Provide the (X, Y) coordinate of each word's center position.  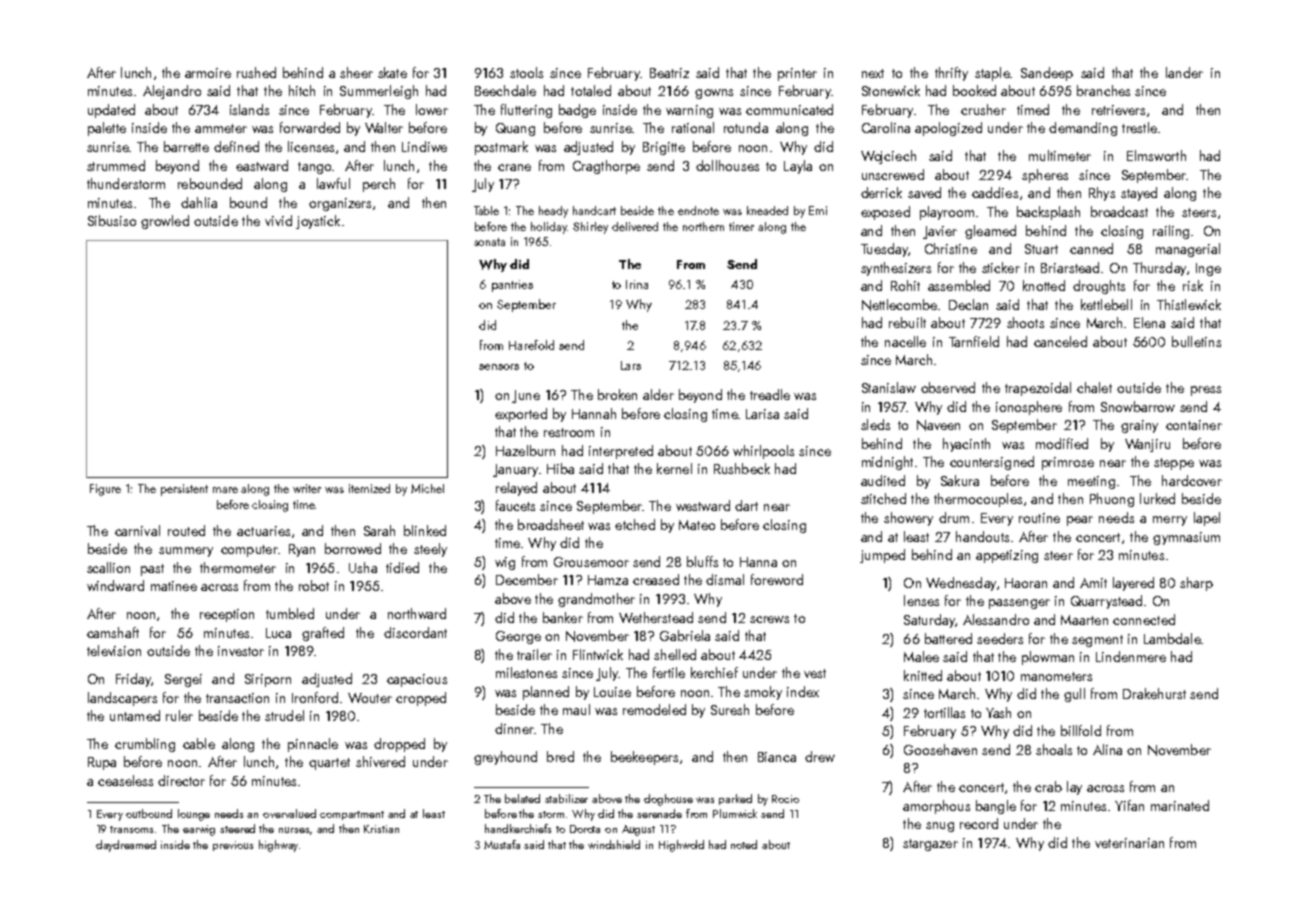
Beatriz (669, 73)
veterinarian (1129, 843)
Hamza (608, 580)
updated (111, 111)
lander (1184, 72)
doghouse (668, 800)
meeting (1091, 482)
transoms (131, 829)
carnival (137, 530)
